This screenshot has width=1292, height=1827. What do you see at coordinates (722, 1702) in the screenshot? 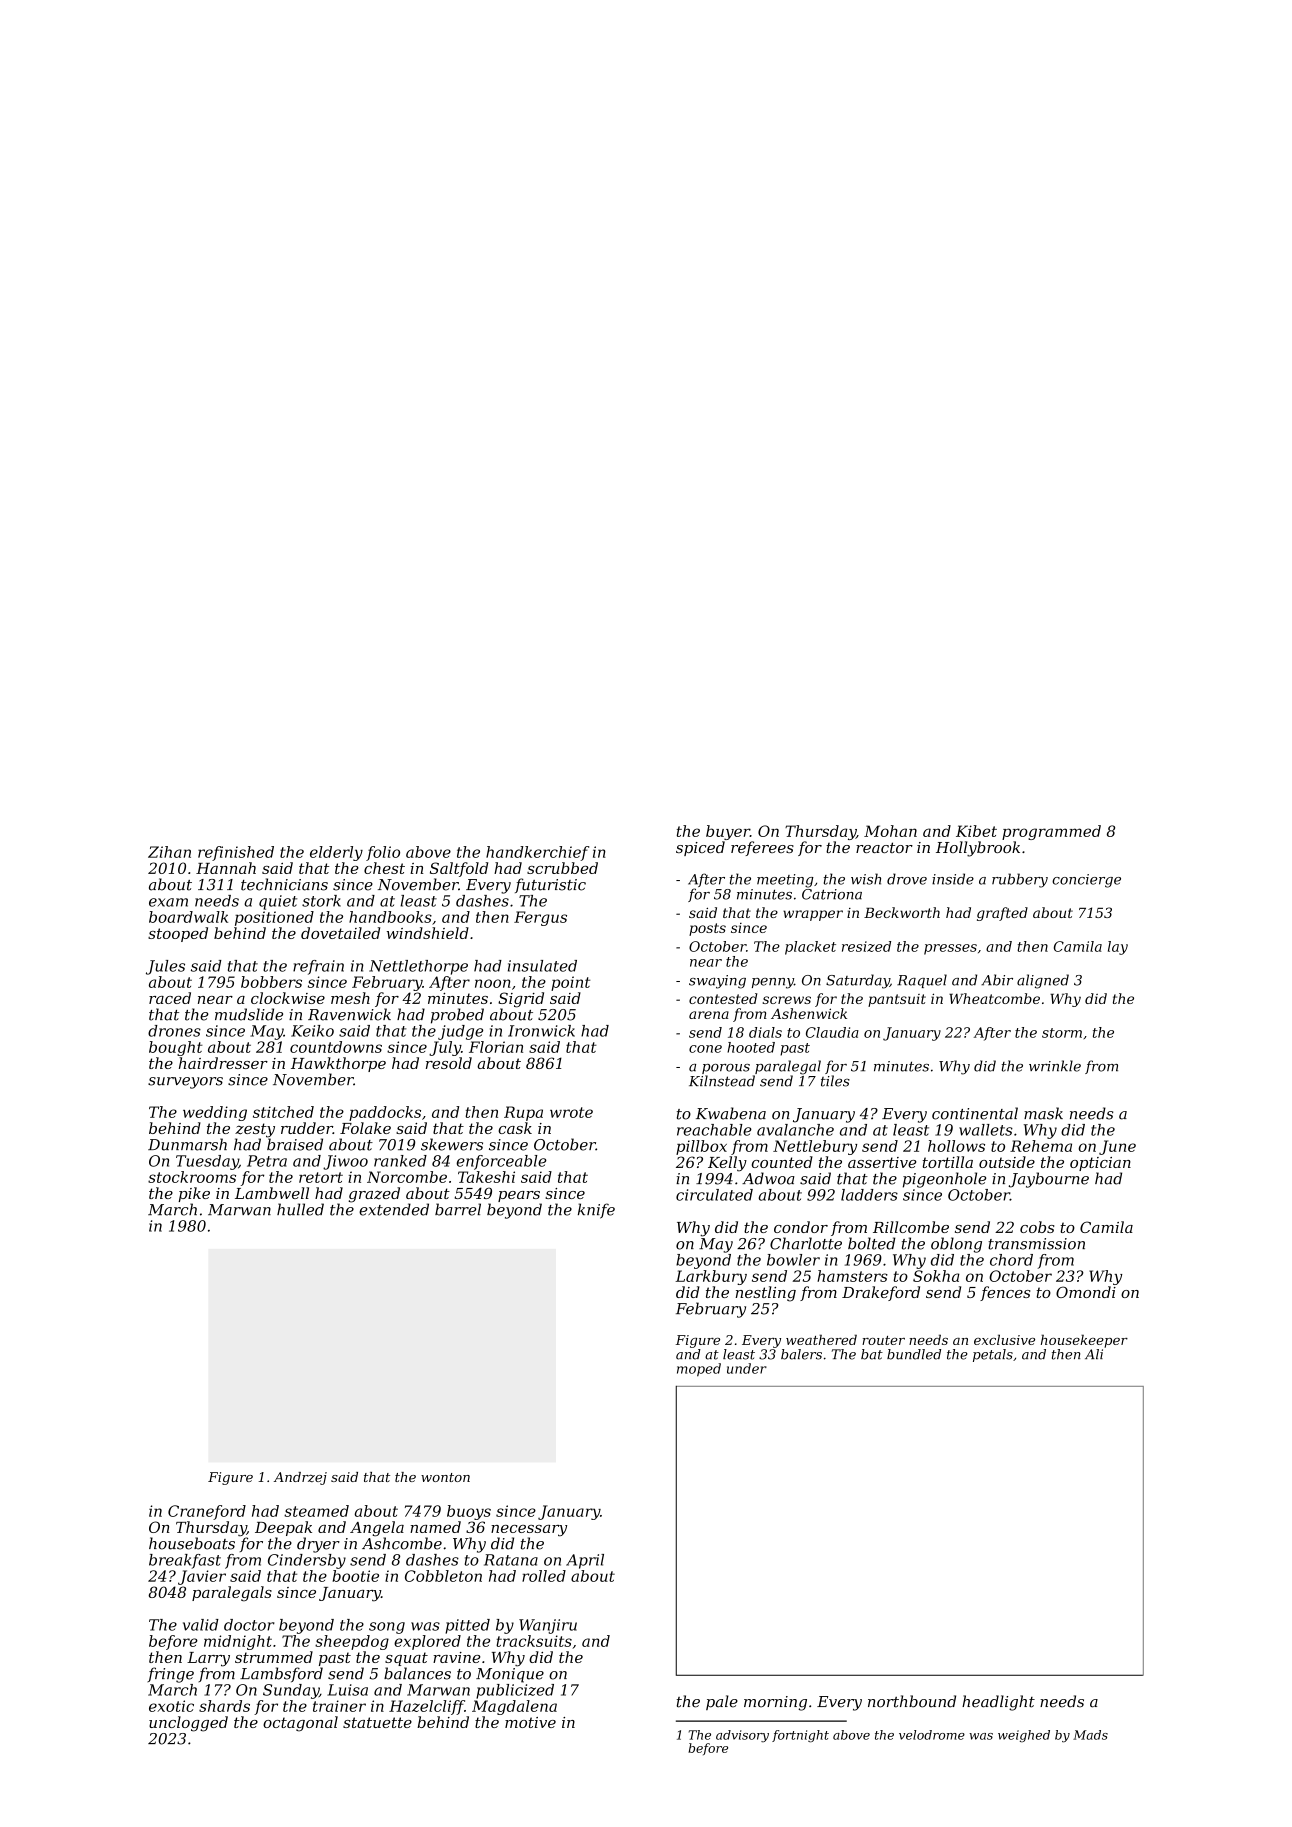
I see `pale` at bounding box center [722, 1702].
